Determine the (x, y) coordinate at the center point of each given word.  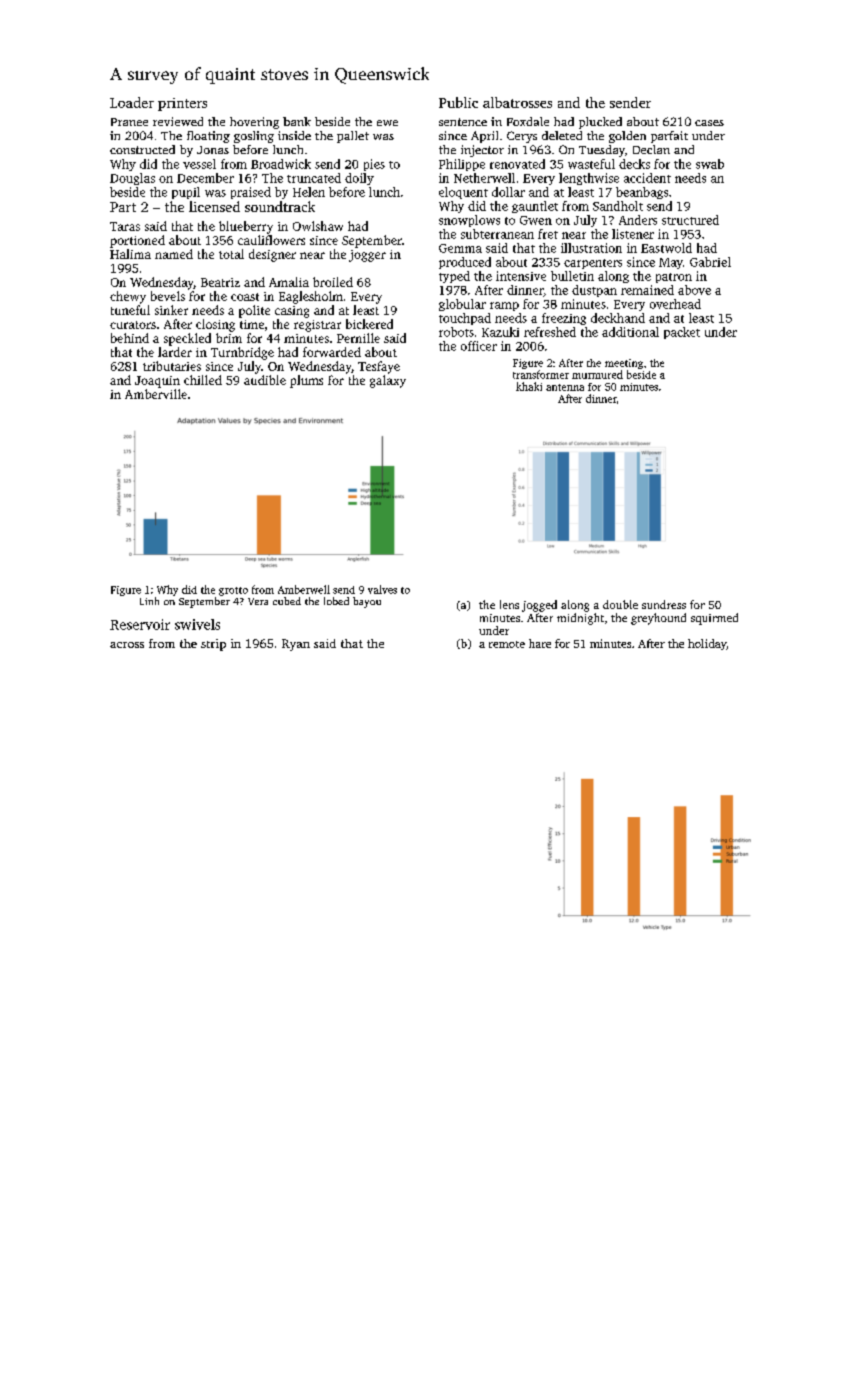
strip (213, 645)
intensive (521, 276)
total (231, 254)
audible (265, 380)
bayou (367, 602)
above (694, 290)
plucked (600, 123)
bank (297, 121)
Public (458, 102)
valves (382, 589)
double (620, 604)
